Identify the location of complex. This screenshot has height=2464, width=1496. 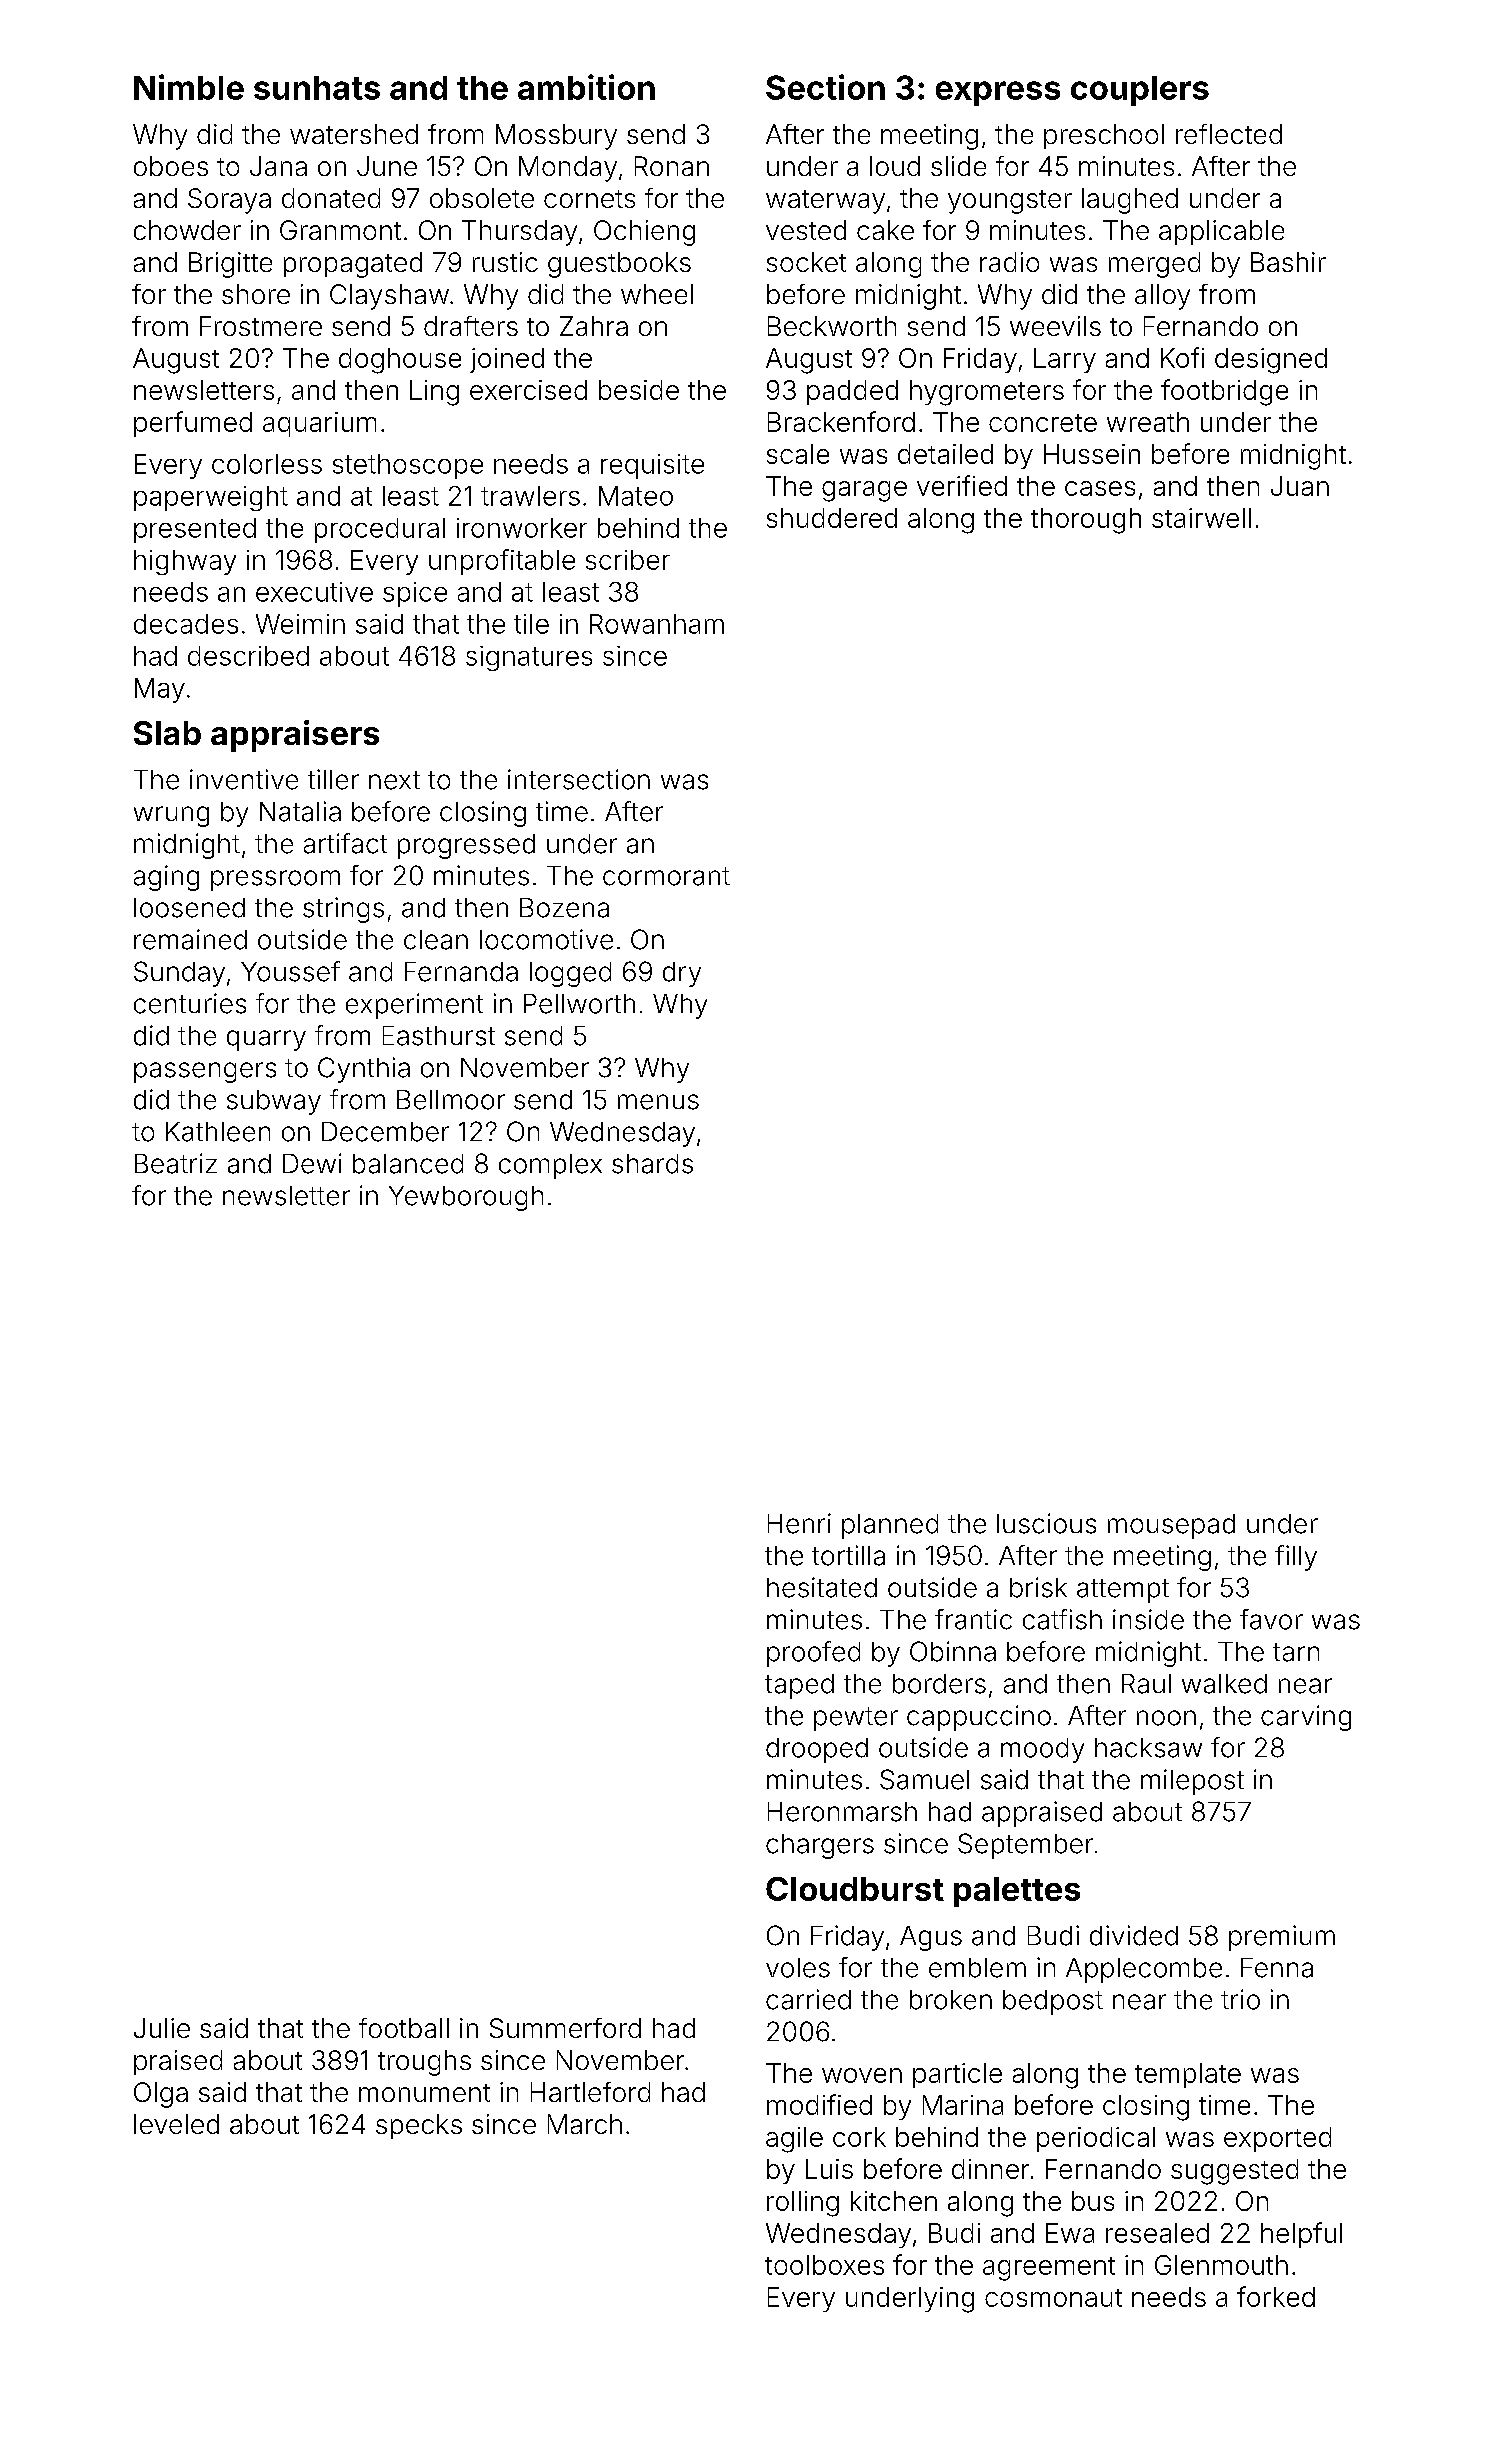
(550, 1166).
